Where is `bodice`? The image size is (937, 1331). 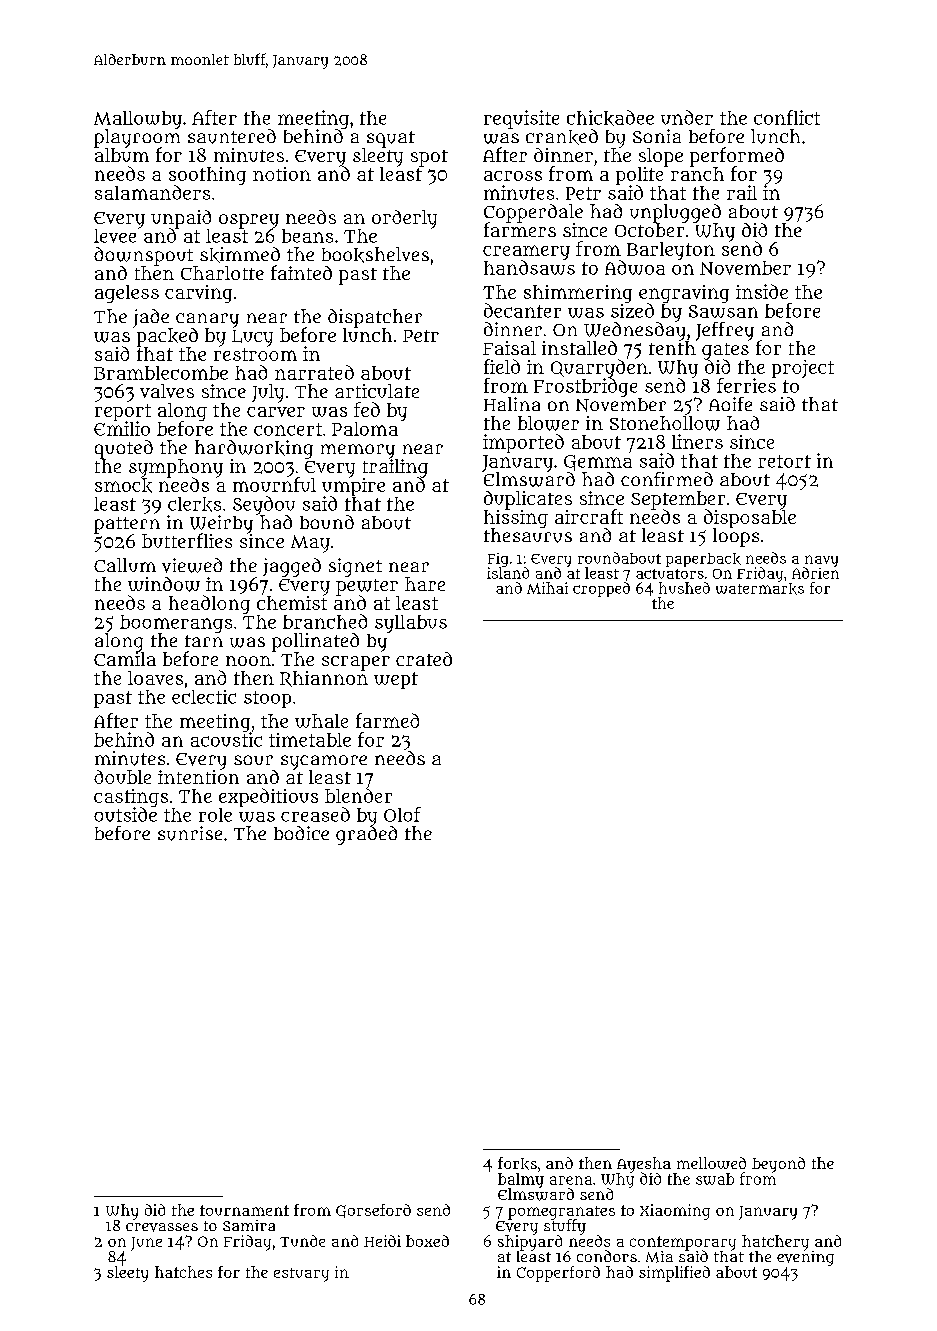
bodice is located at coordinates (301, 833).
